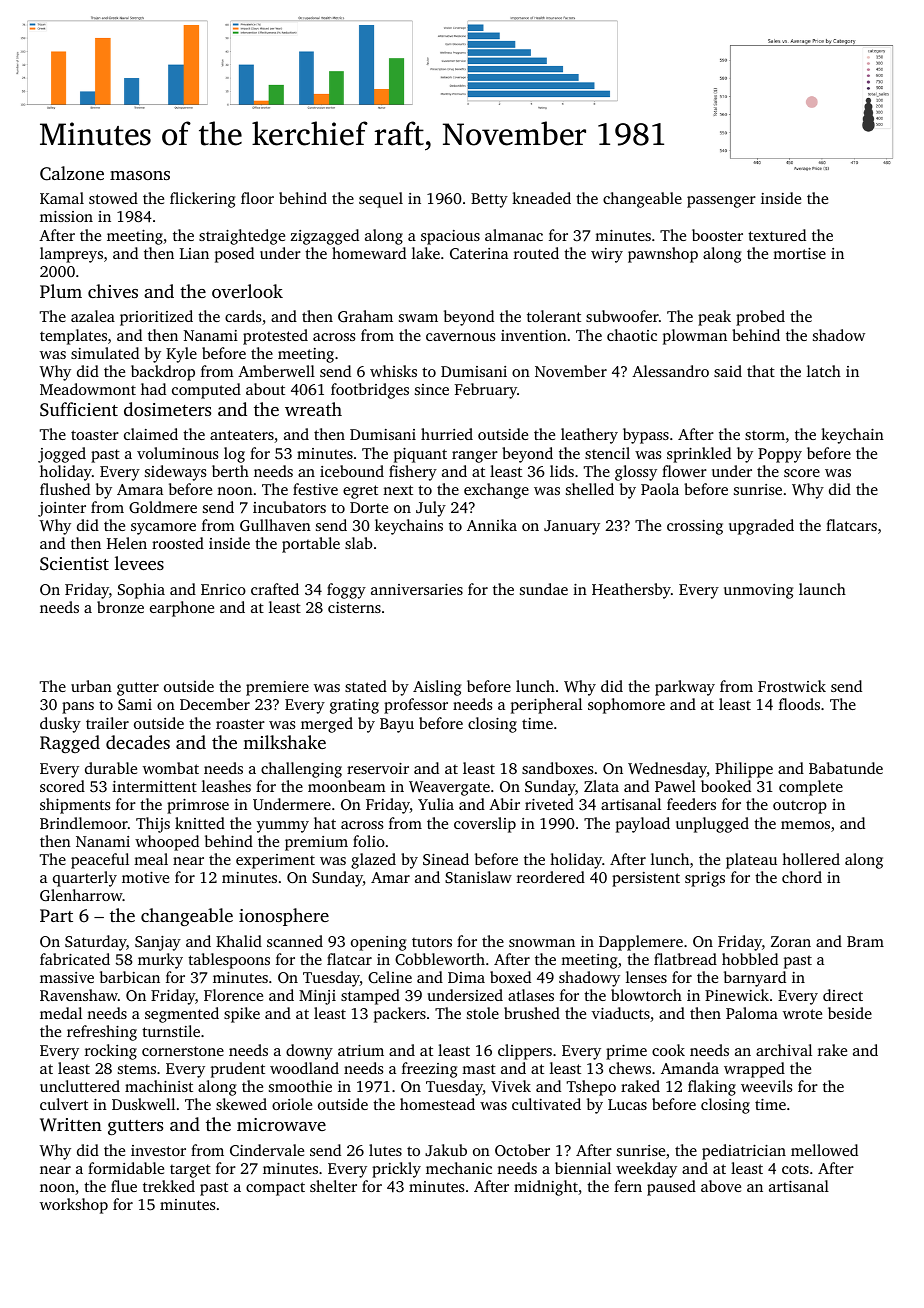 This page has width=924, height=1308. What do you see at coordinates (333, 1186) in the page?
I see `shelter` at bounding box center [333, 1186].
